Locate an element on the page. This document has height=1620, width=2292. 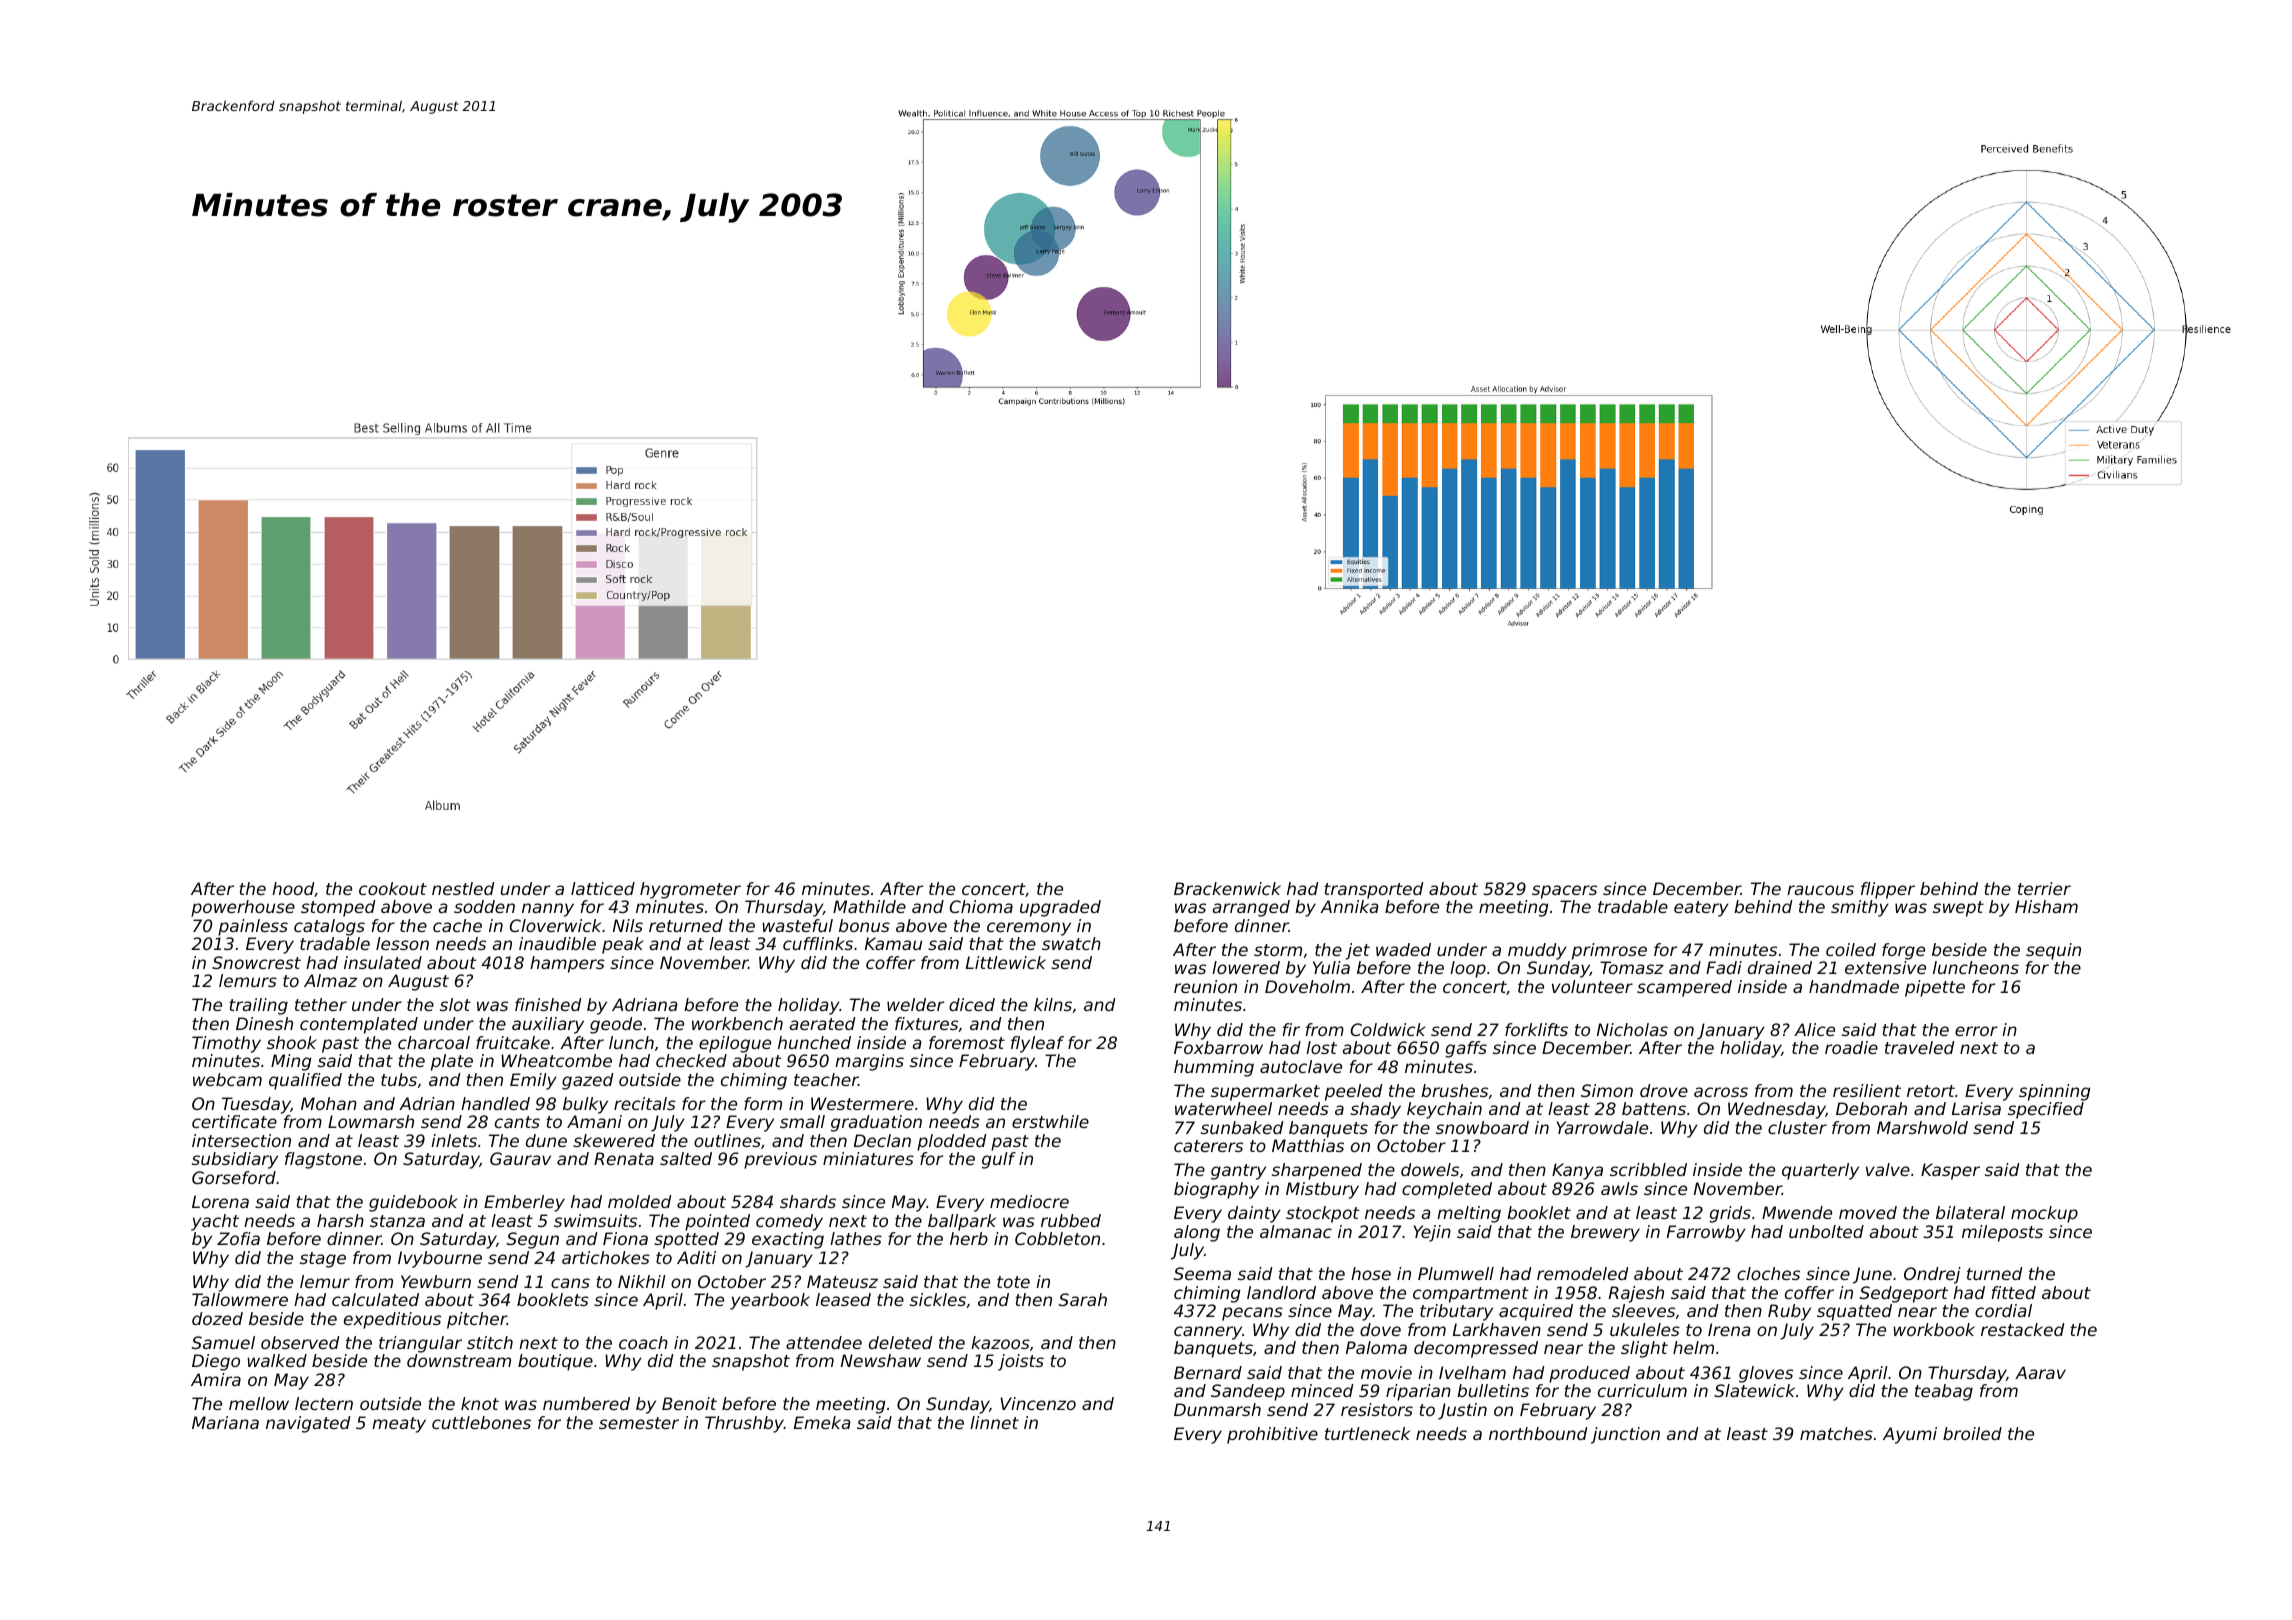
landlord is located at coordinates (1281, 1292).
